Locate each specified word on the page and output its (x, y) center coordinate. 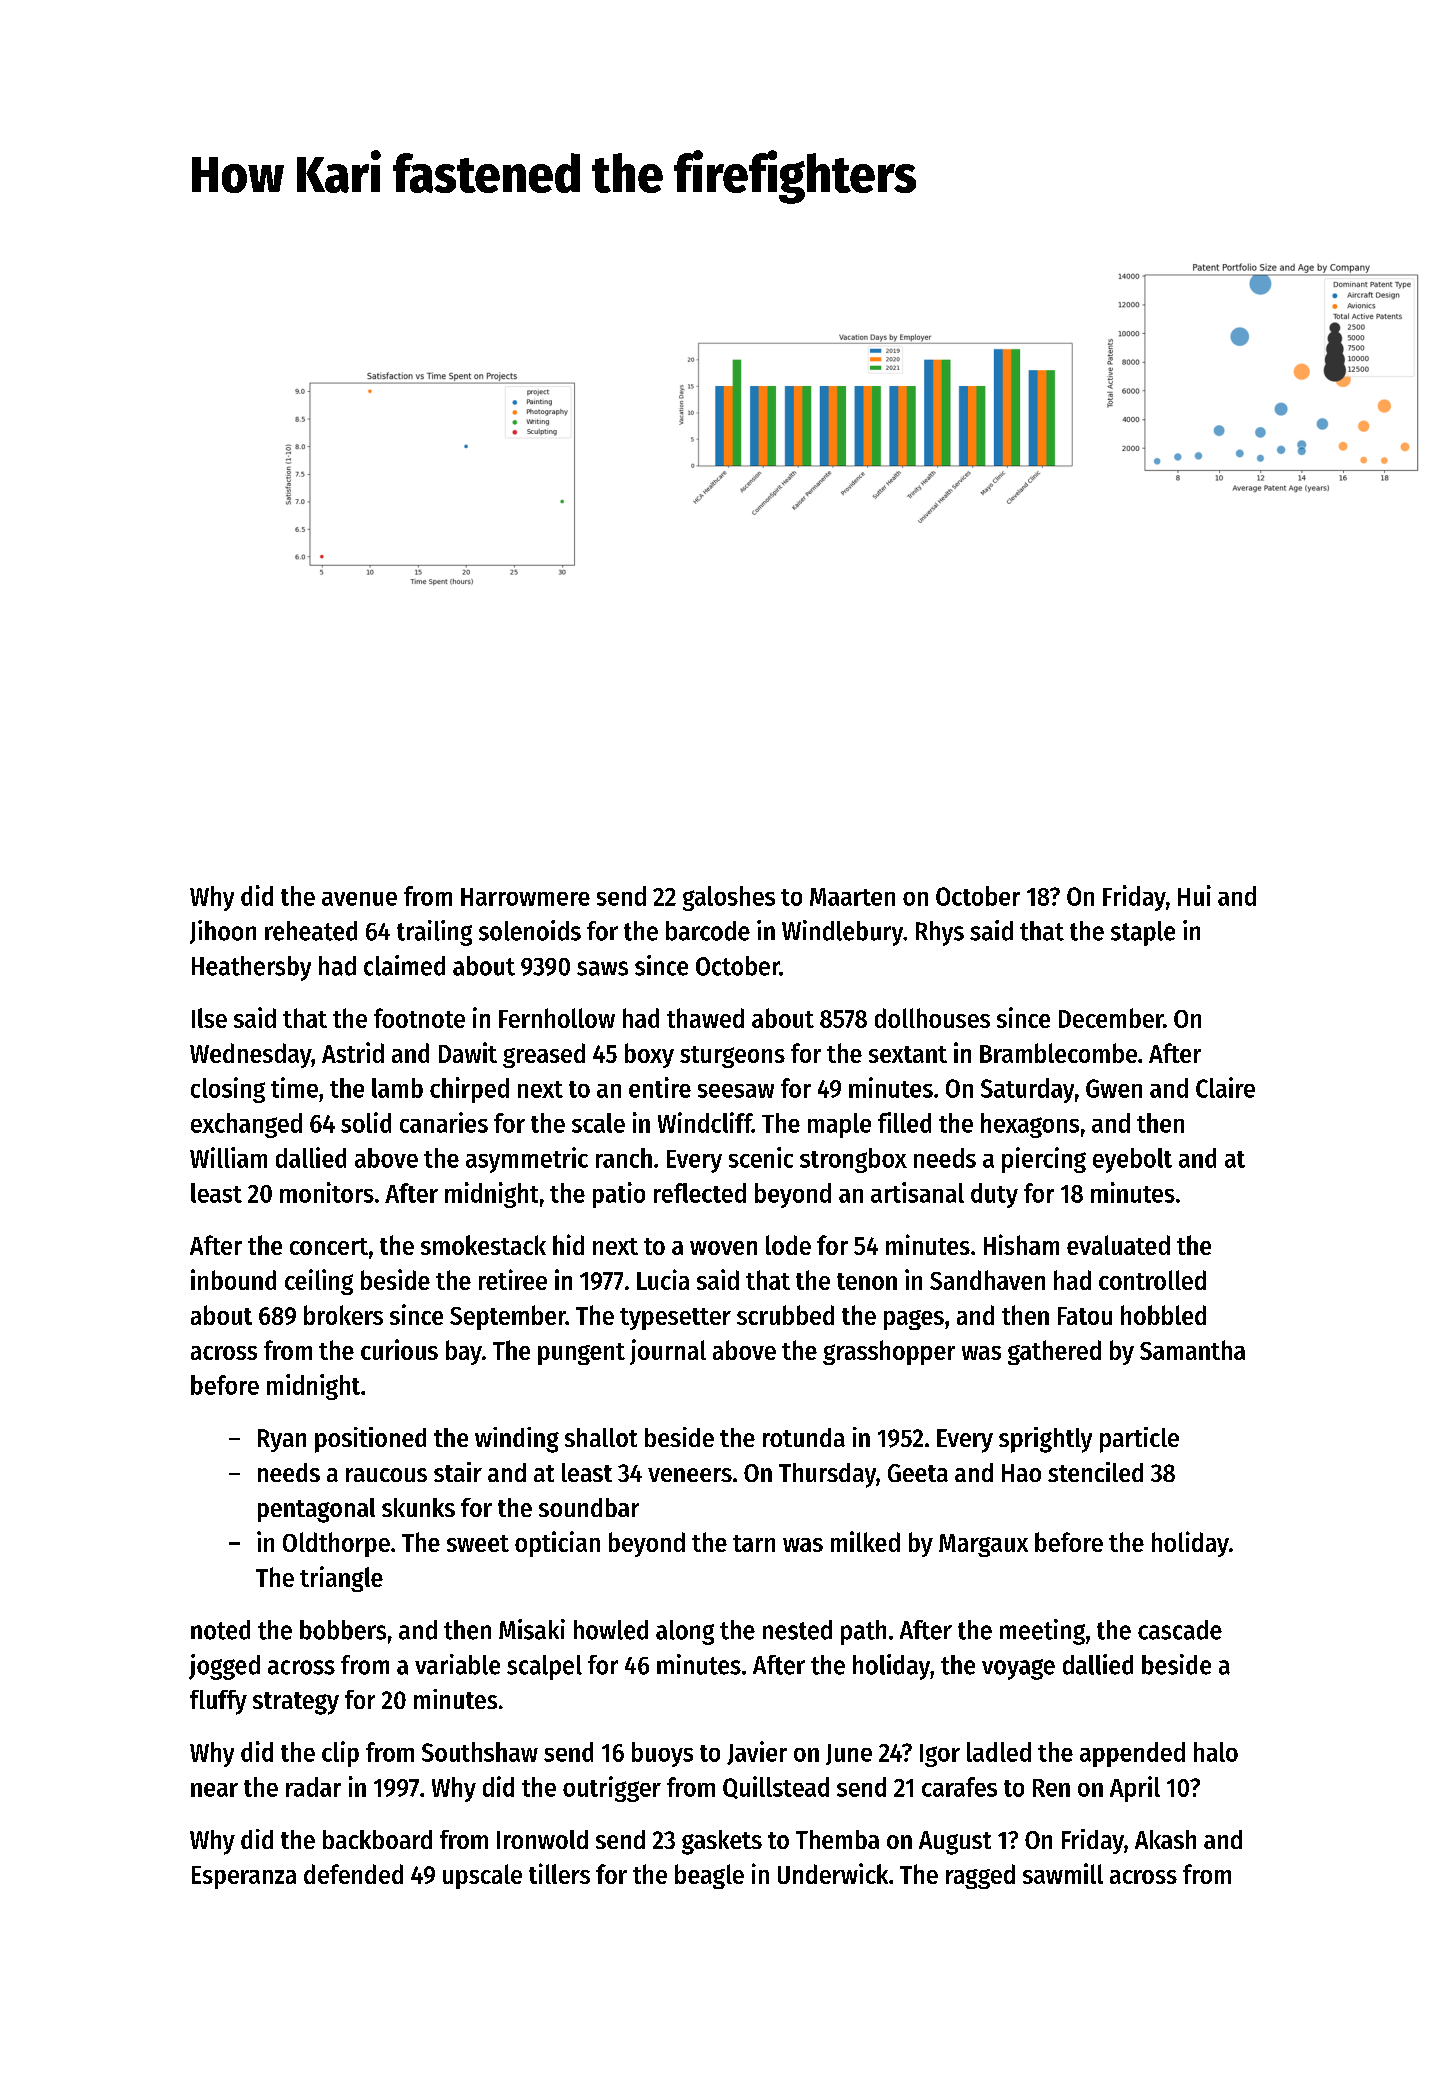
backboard (377, 1839)
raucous (386, 1475)
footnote (419, 1018)
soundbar (589, 1507)
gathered (1054, 1352)
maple (839, 1125)
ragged (980, 1876)
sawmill (1063, 1873)
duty (994, 1195)
